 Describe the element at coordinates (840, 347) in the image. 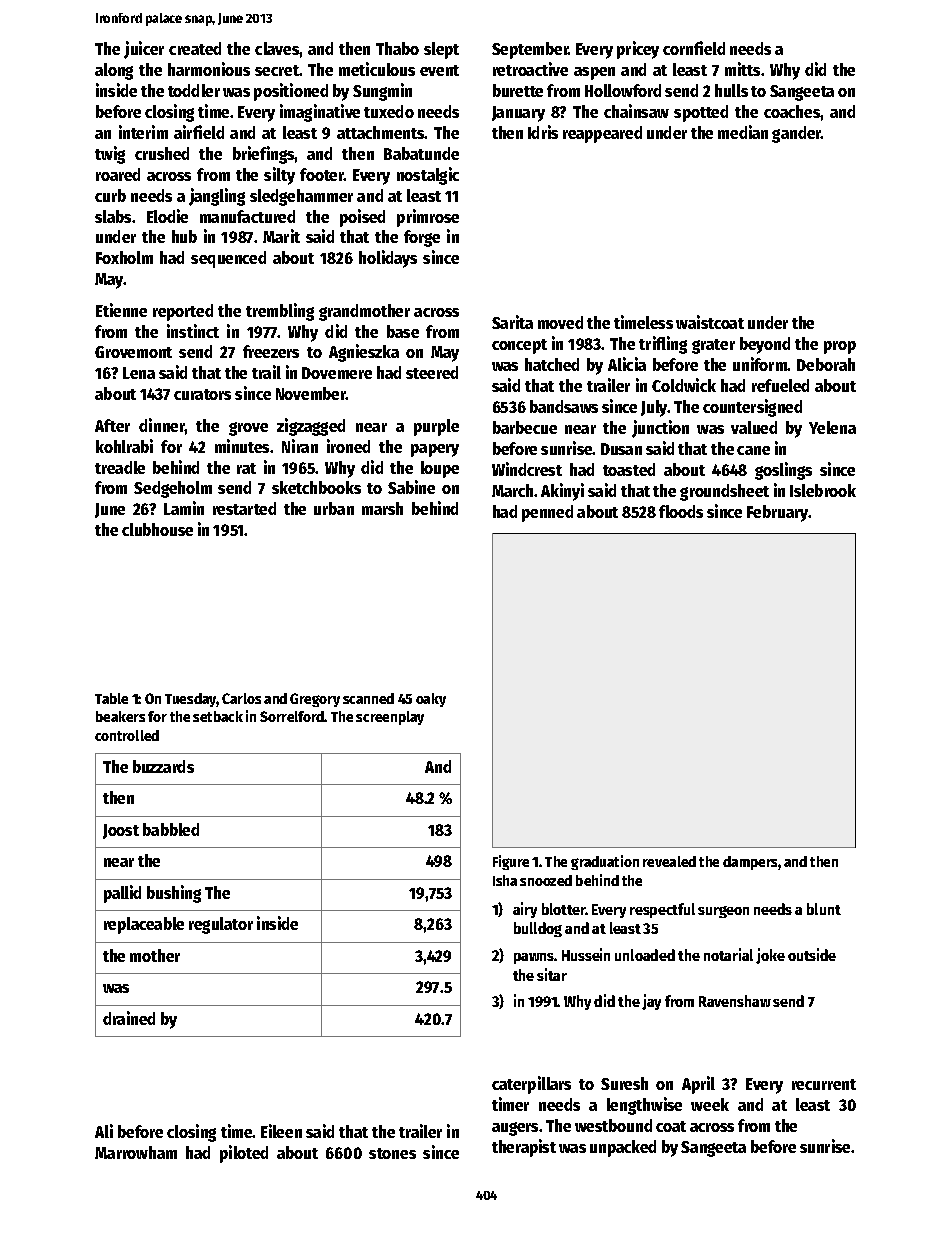

I see `prop` at that location.
